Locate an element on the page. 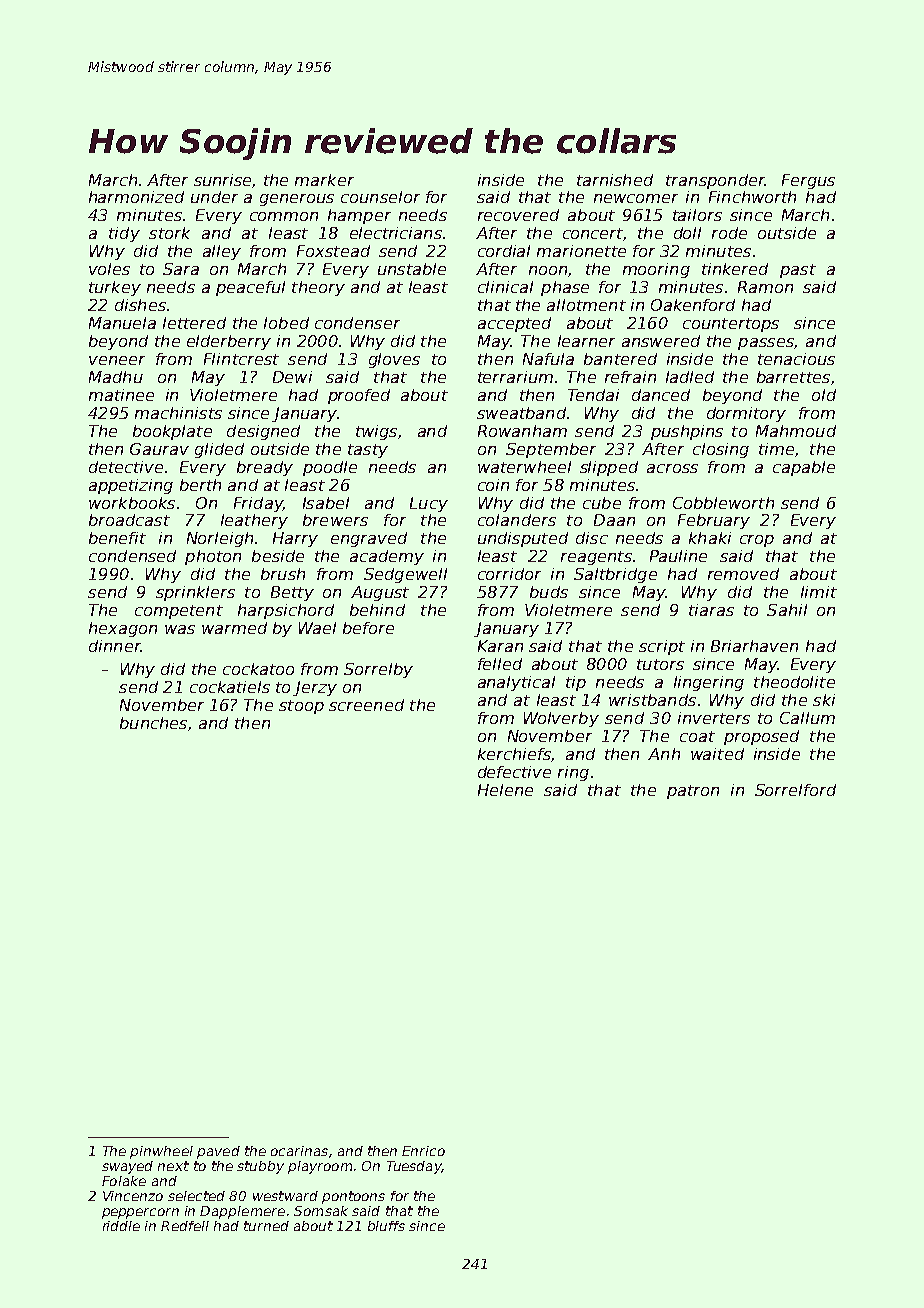 This page has width=924, height=1308. bunches is located at coordinates (153, 723).
